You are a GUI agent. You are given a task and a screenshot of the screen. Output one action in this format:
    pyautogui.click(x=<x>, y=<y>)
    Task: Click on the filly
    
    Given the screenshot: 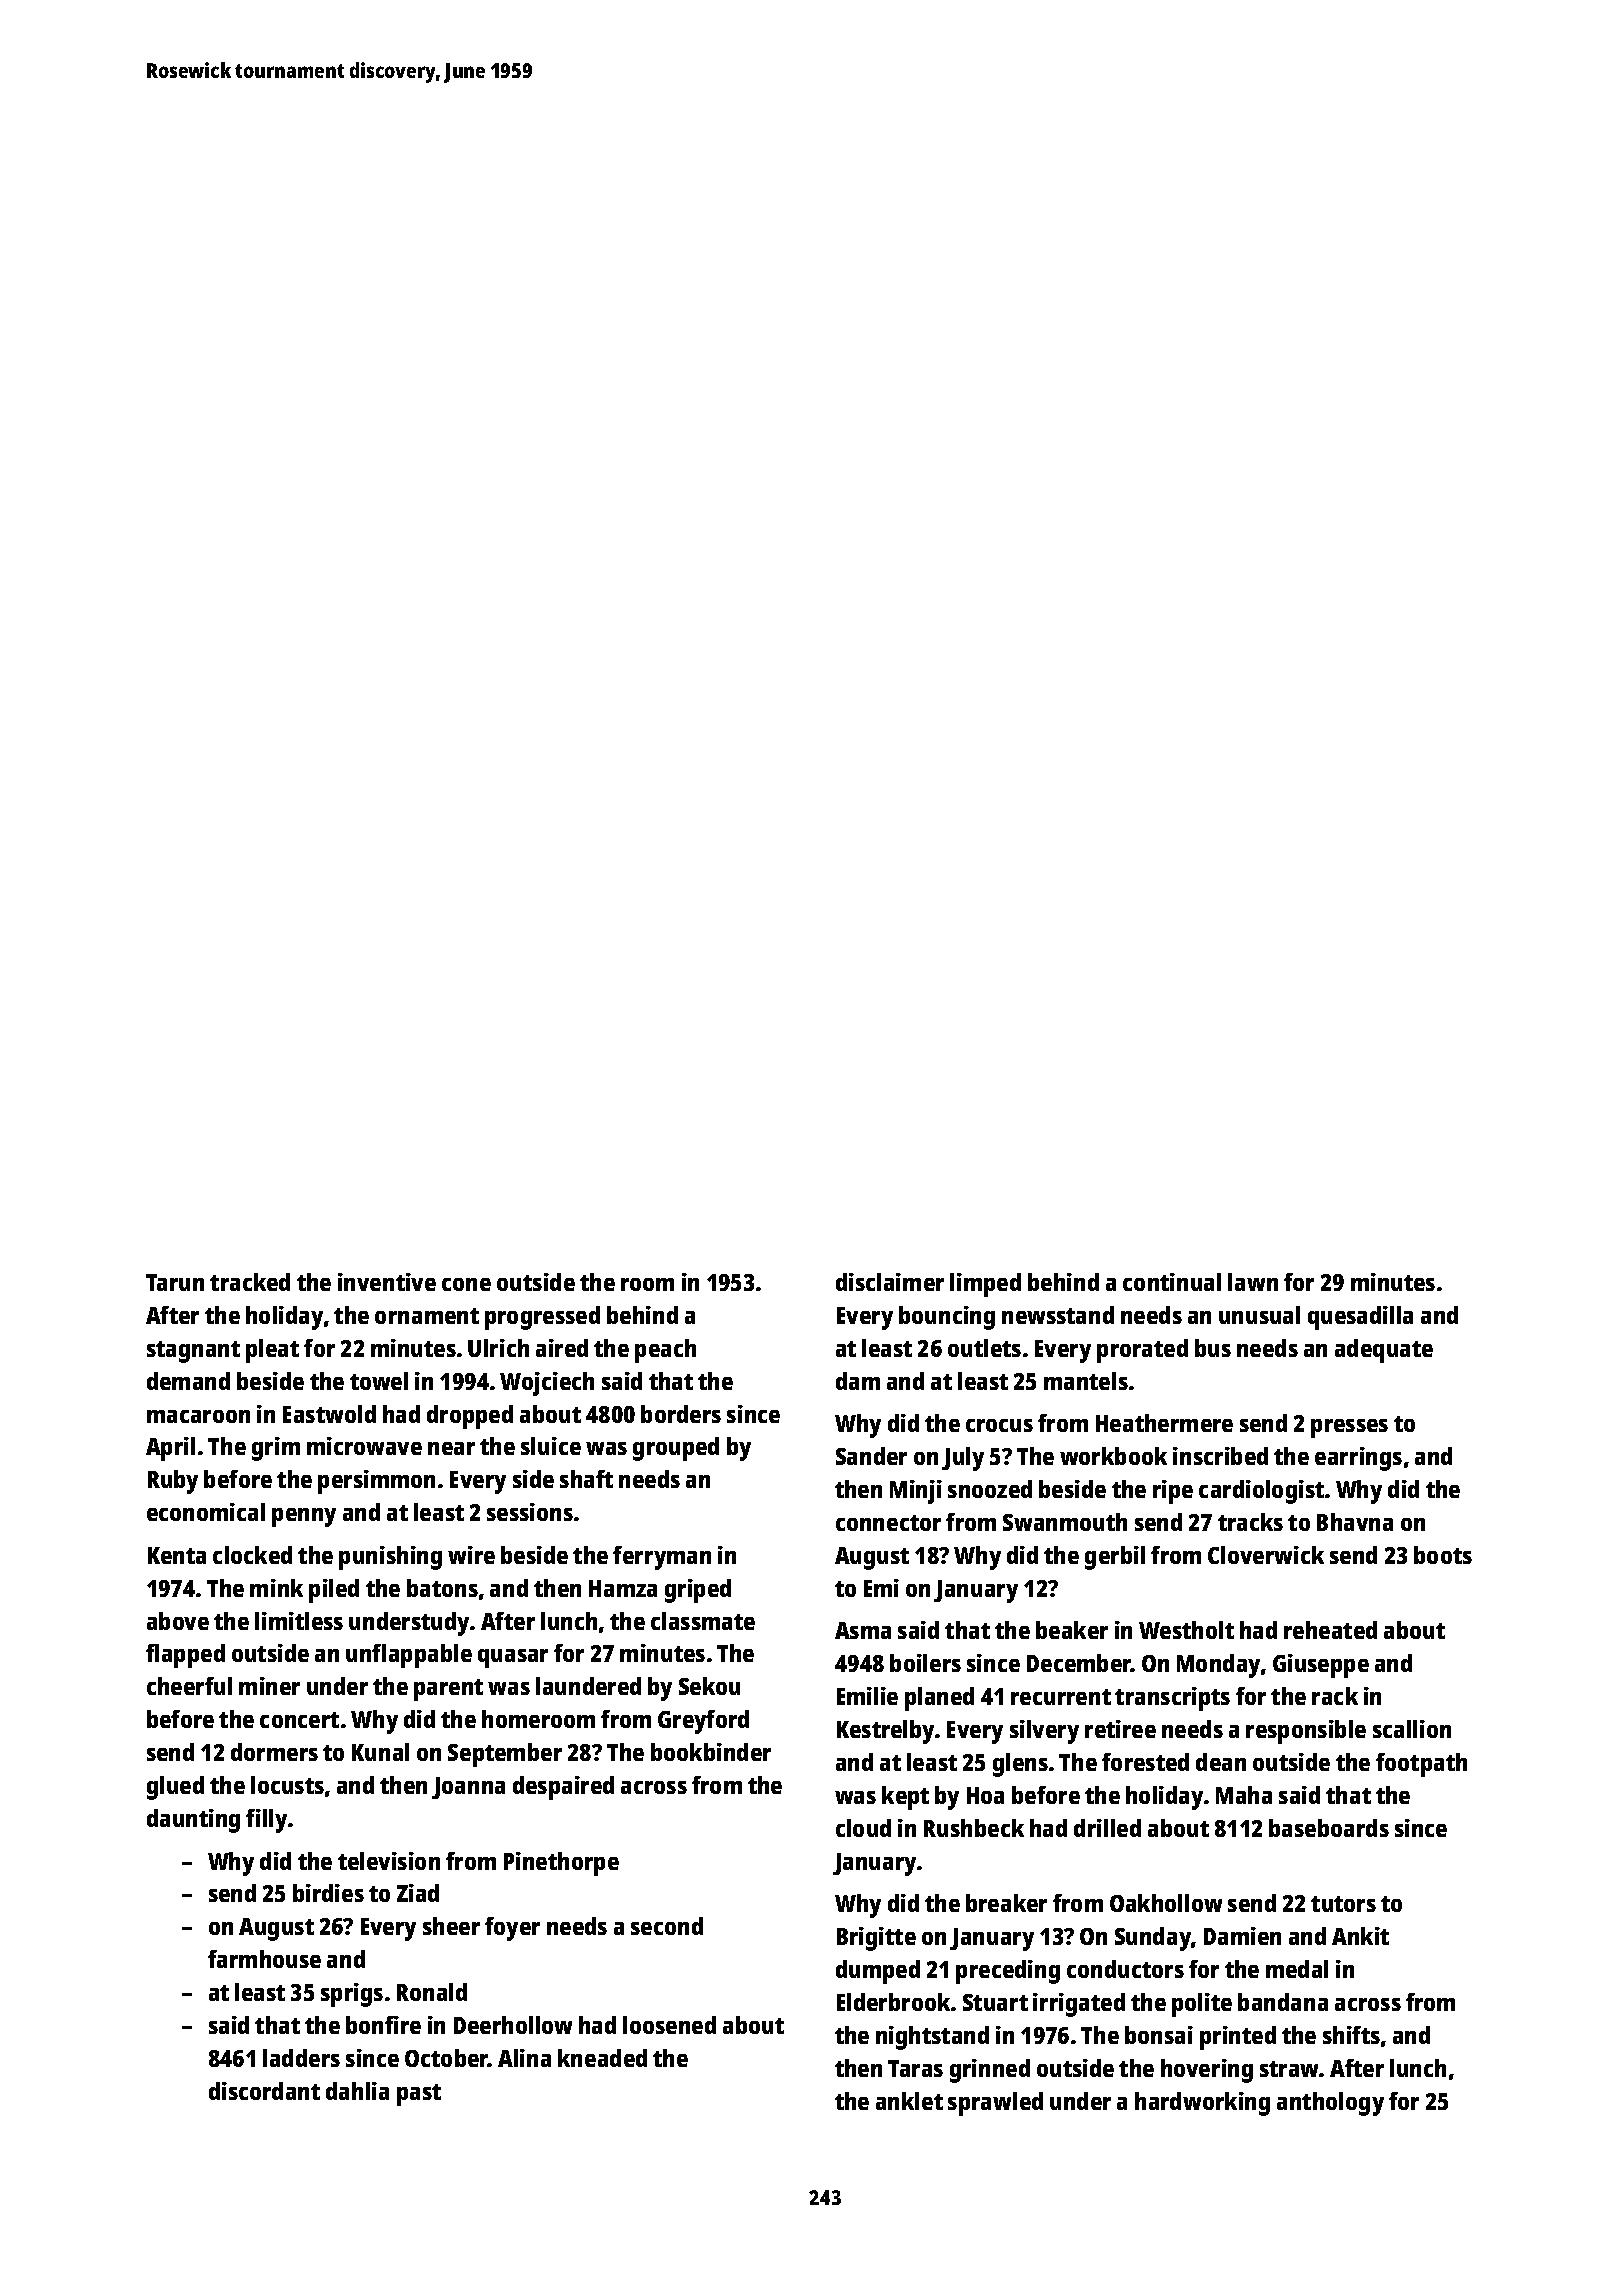 What is the action you would take?
    pyautogui.click(x=266, y=1821)
